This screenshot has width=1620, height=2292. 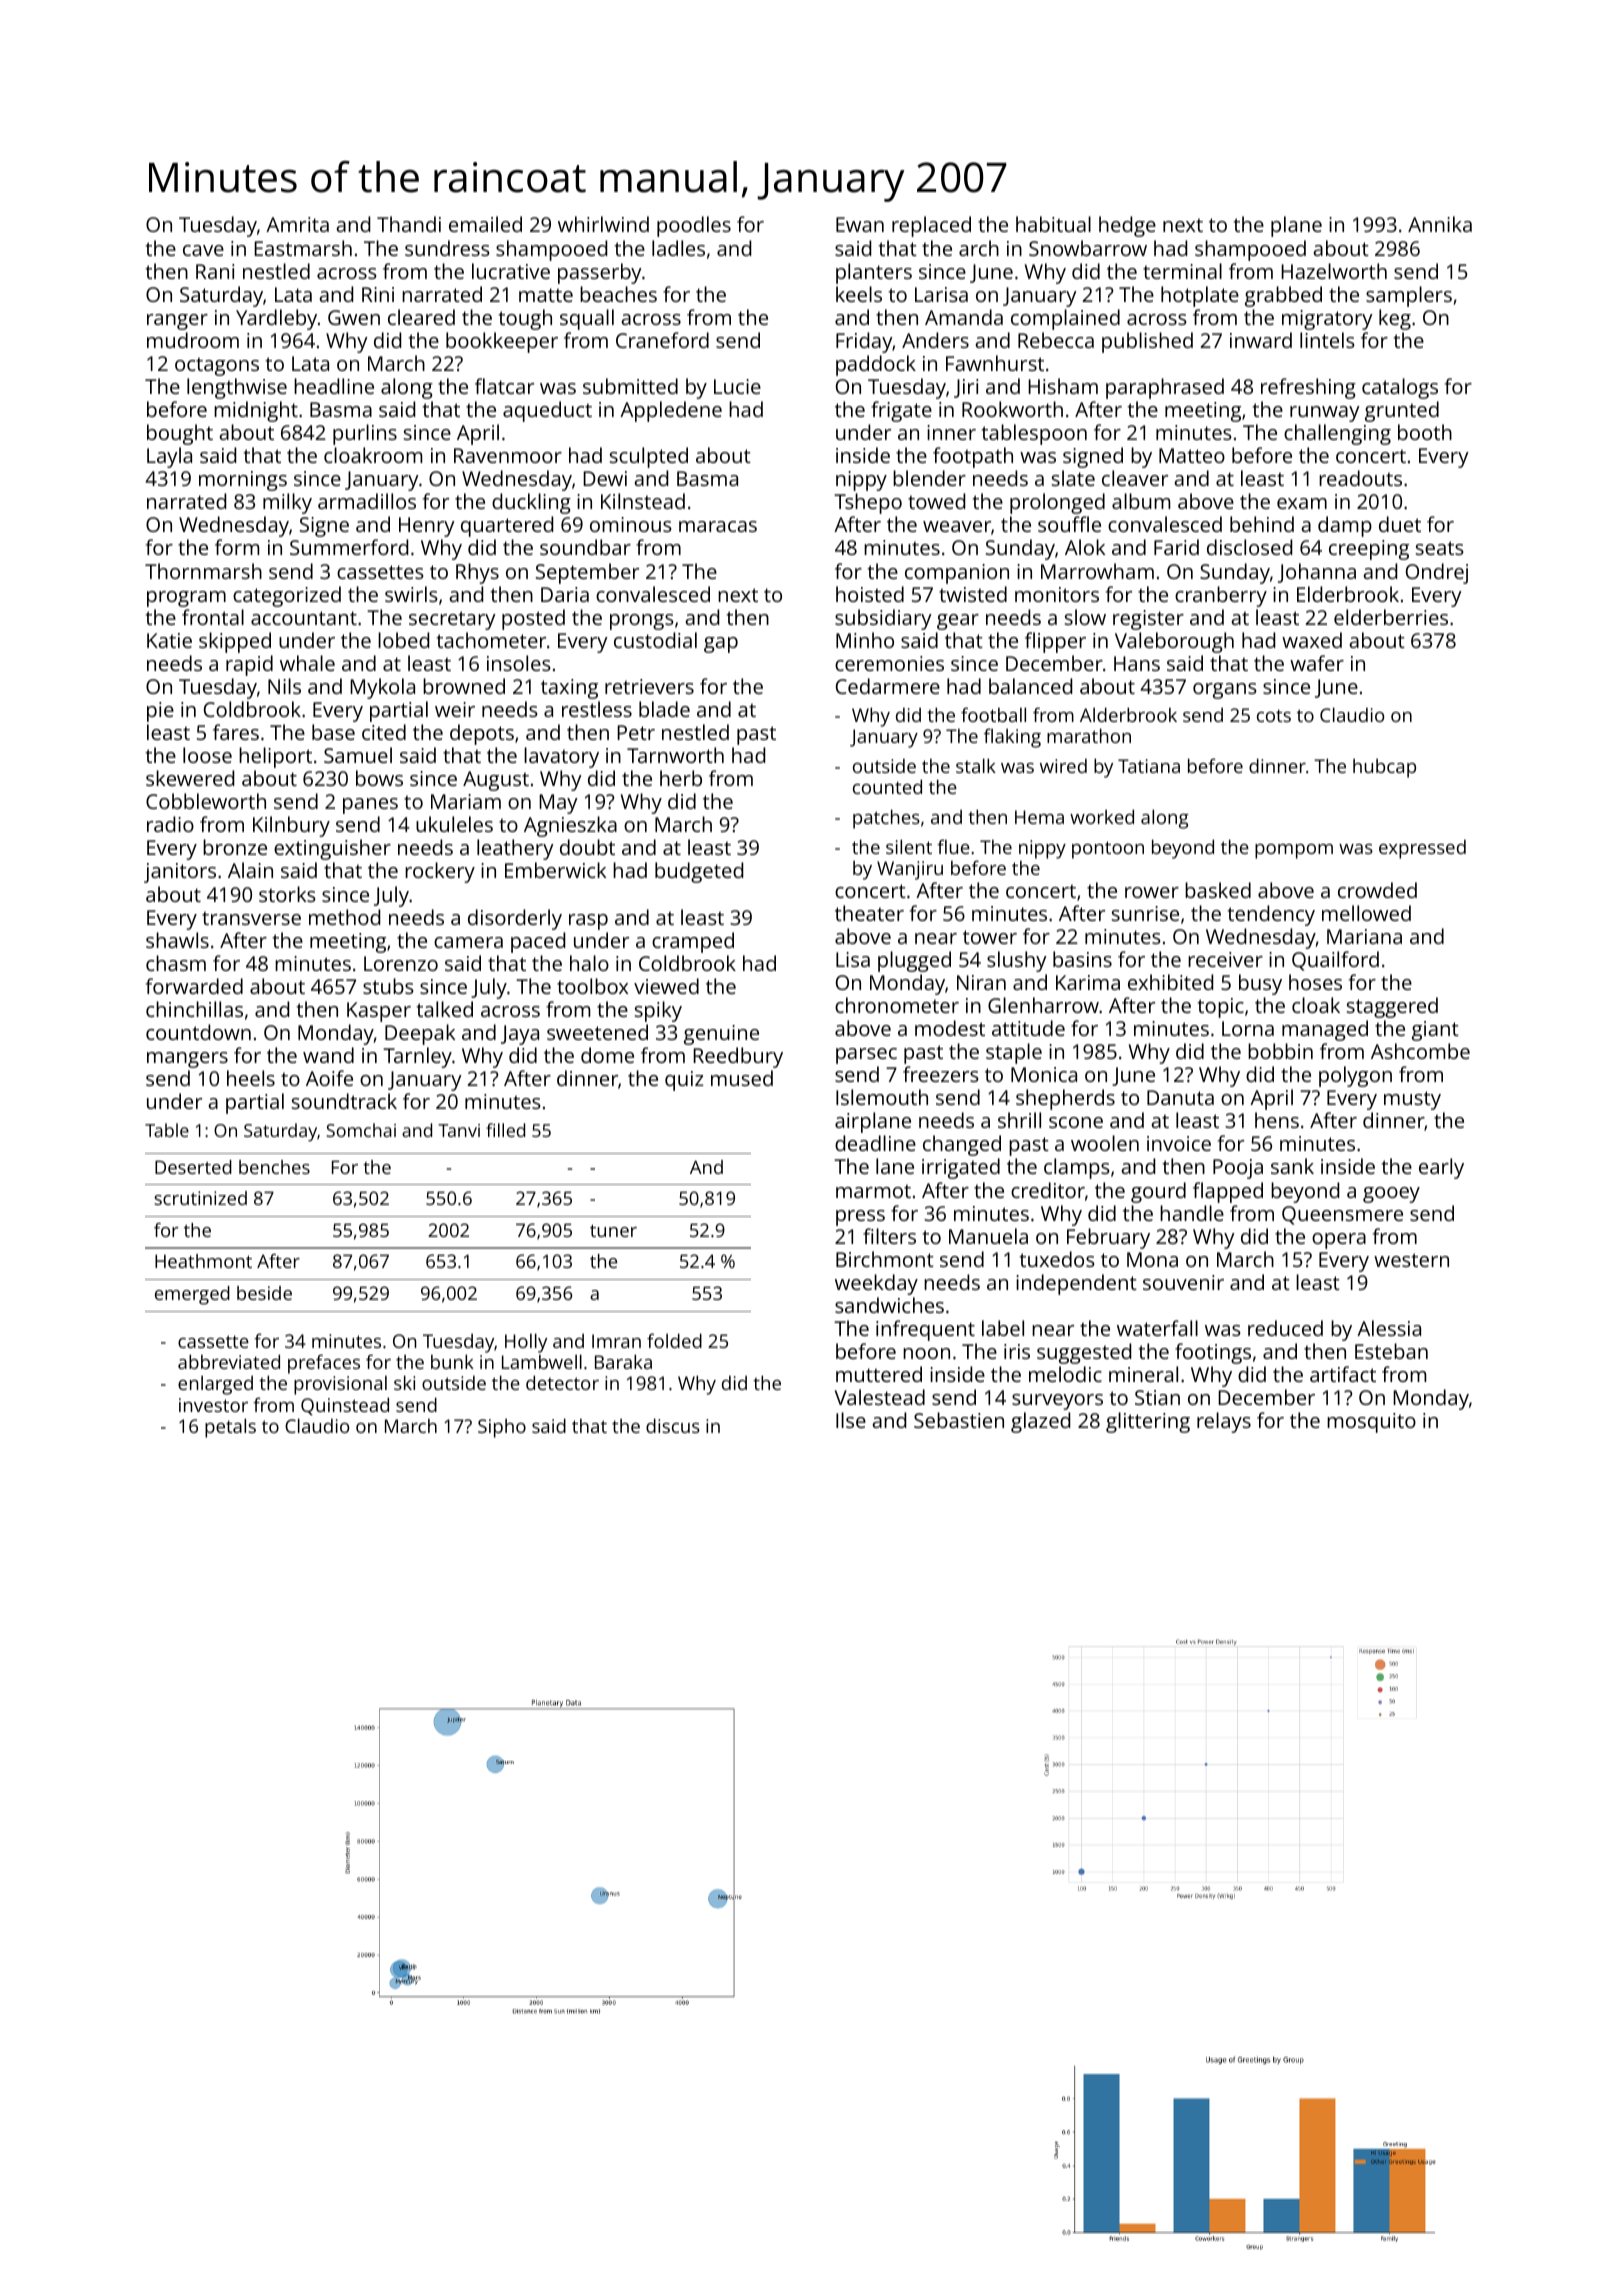 I want to click on Farid, so click(x=1176, y=547).
